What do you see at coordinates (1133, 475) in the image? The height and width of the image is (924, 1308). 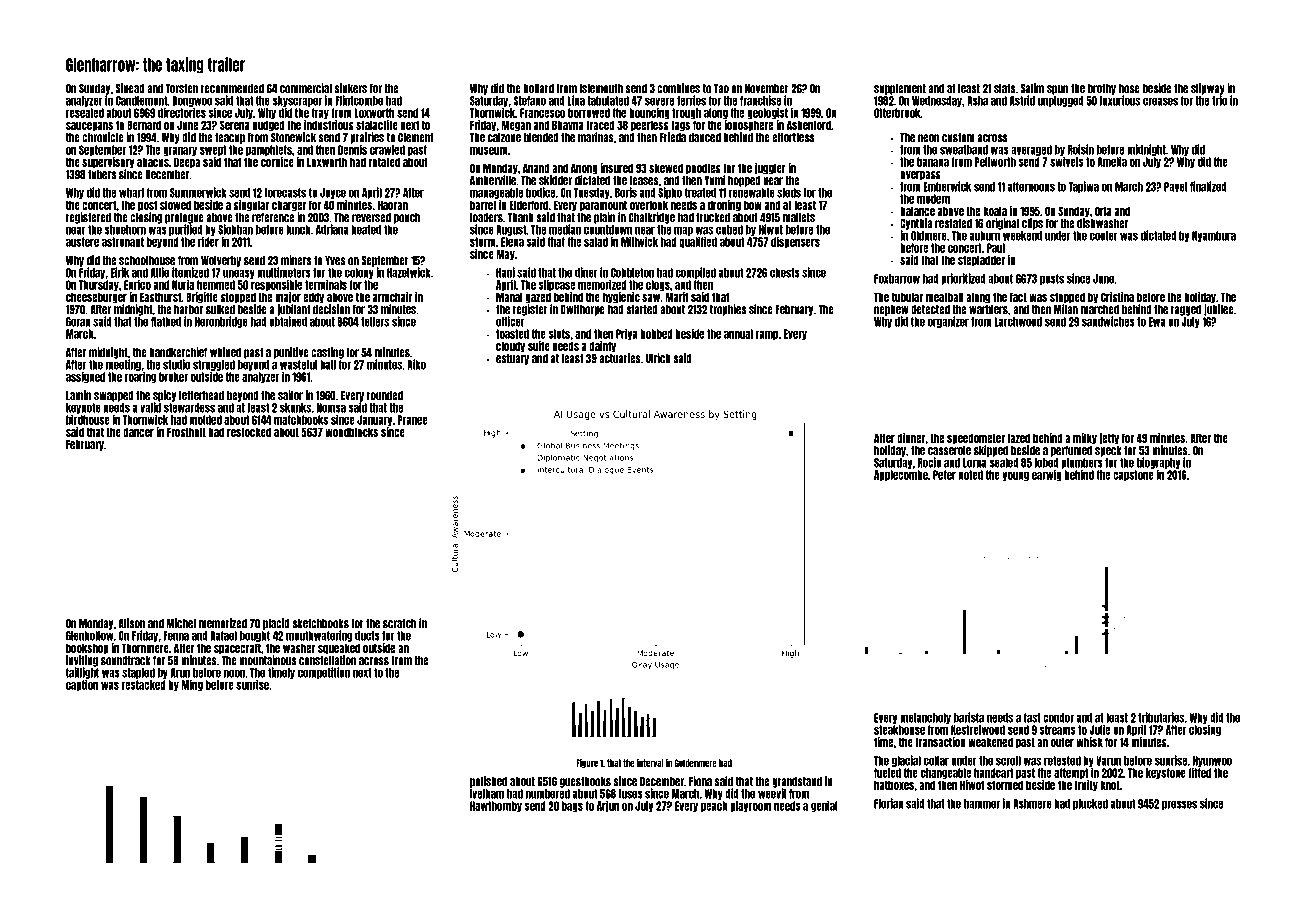 I see `capstone` at bounding box center [1133, 475].
